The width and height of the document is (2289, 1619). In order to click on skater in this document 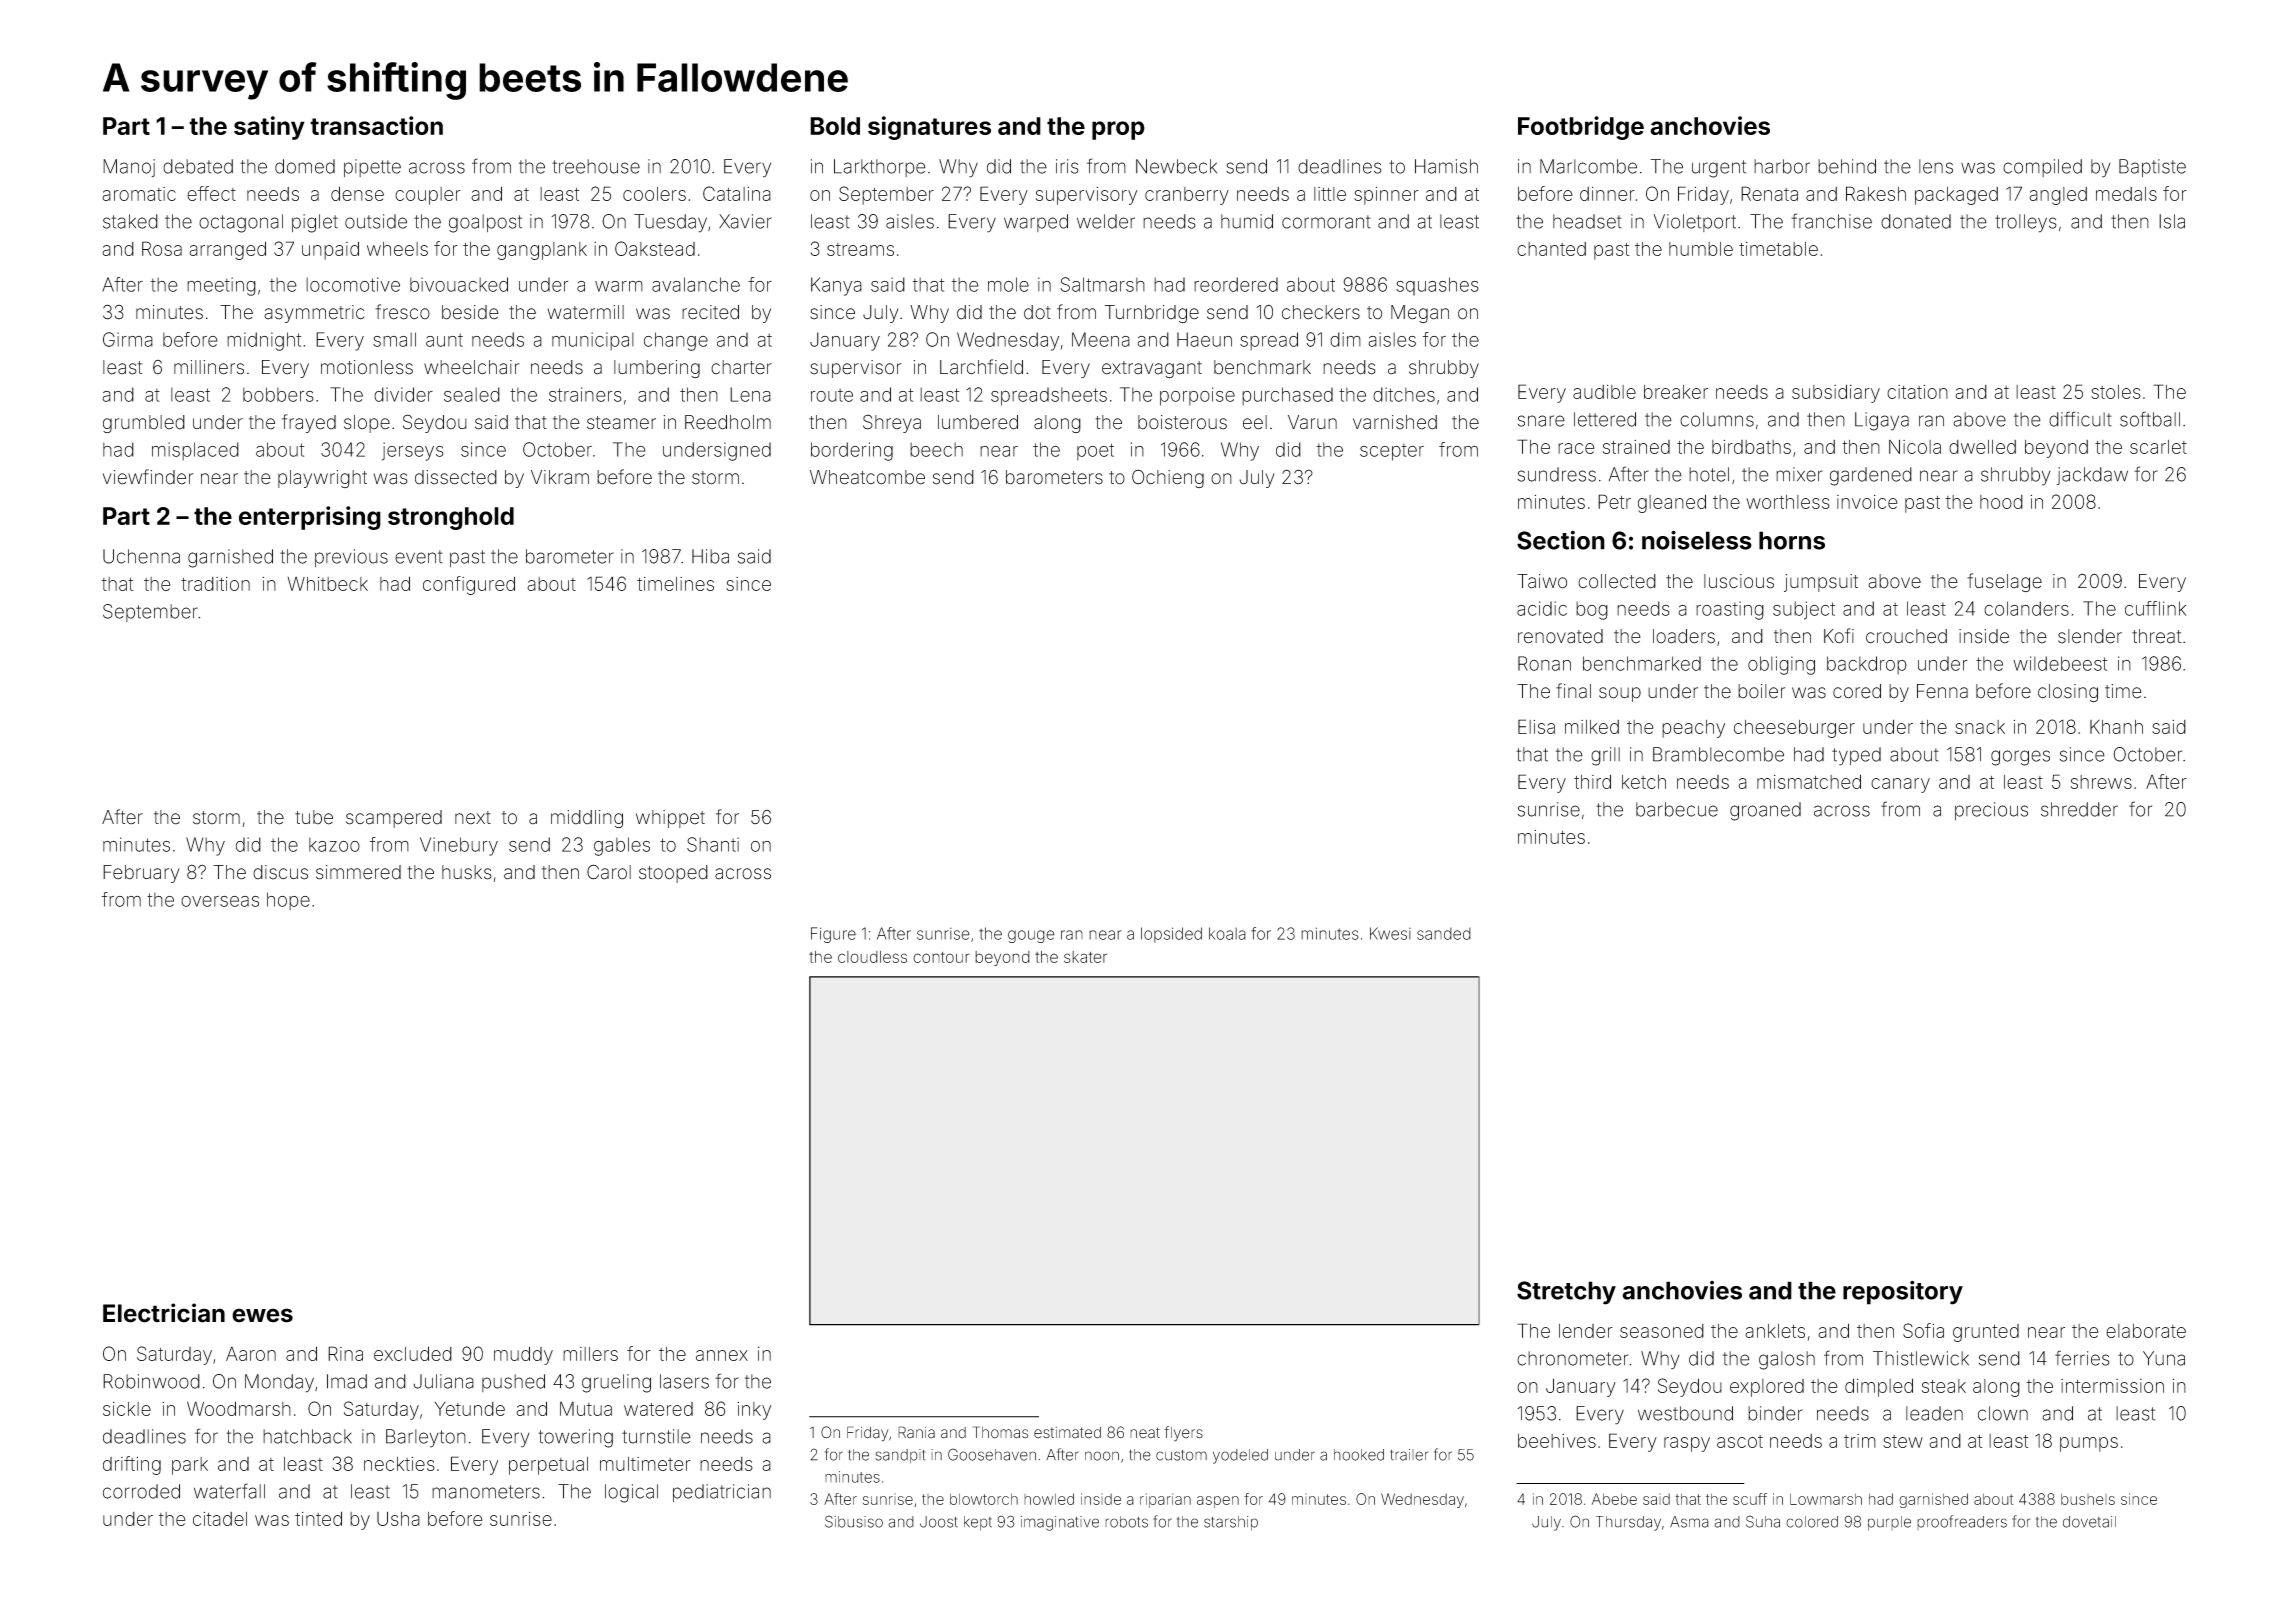, I will do `click(1085, 957)`.
